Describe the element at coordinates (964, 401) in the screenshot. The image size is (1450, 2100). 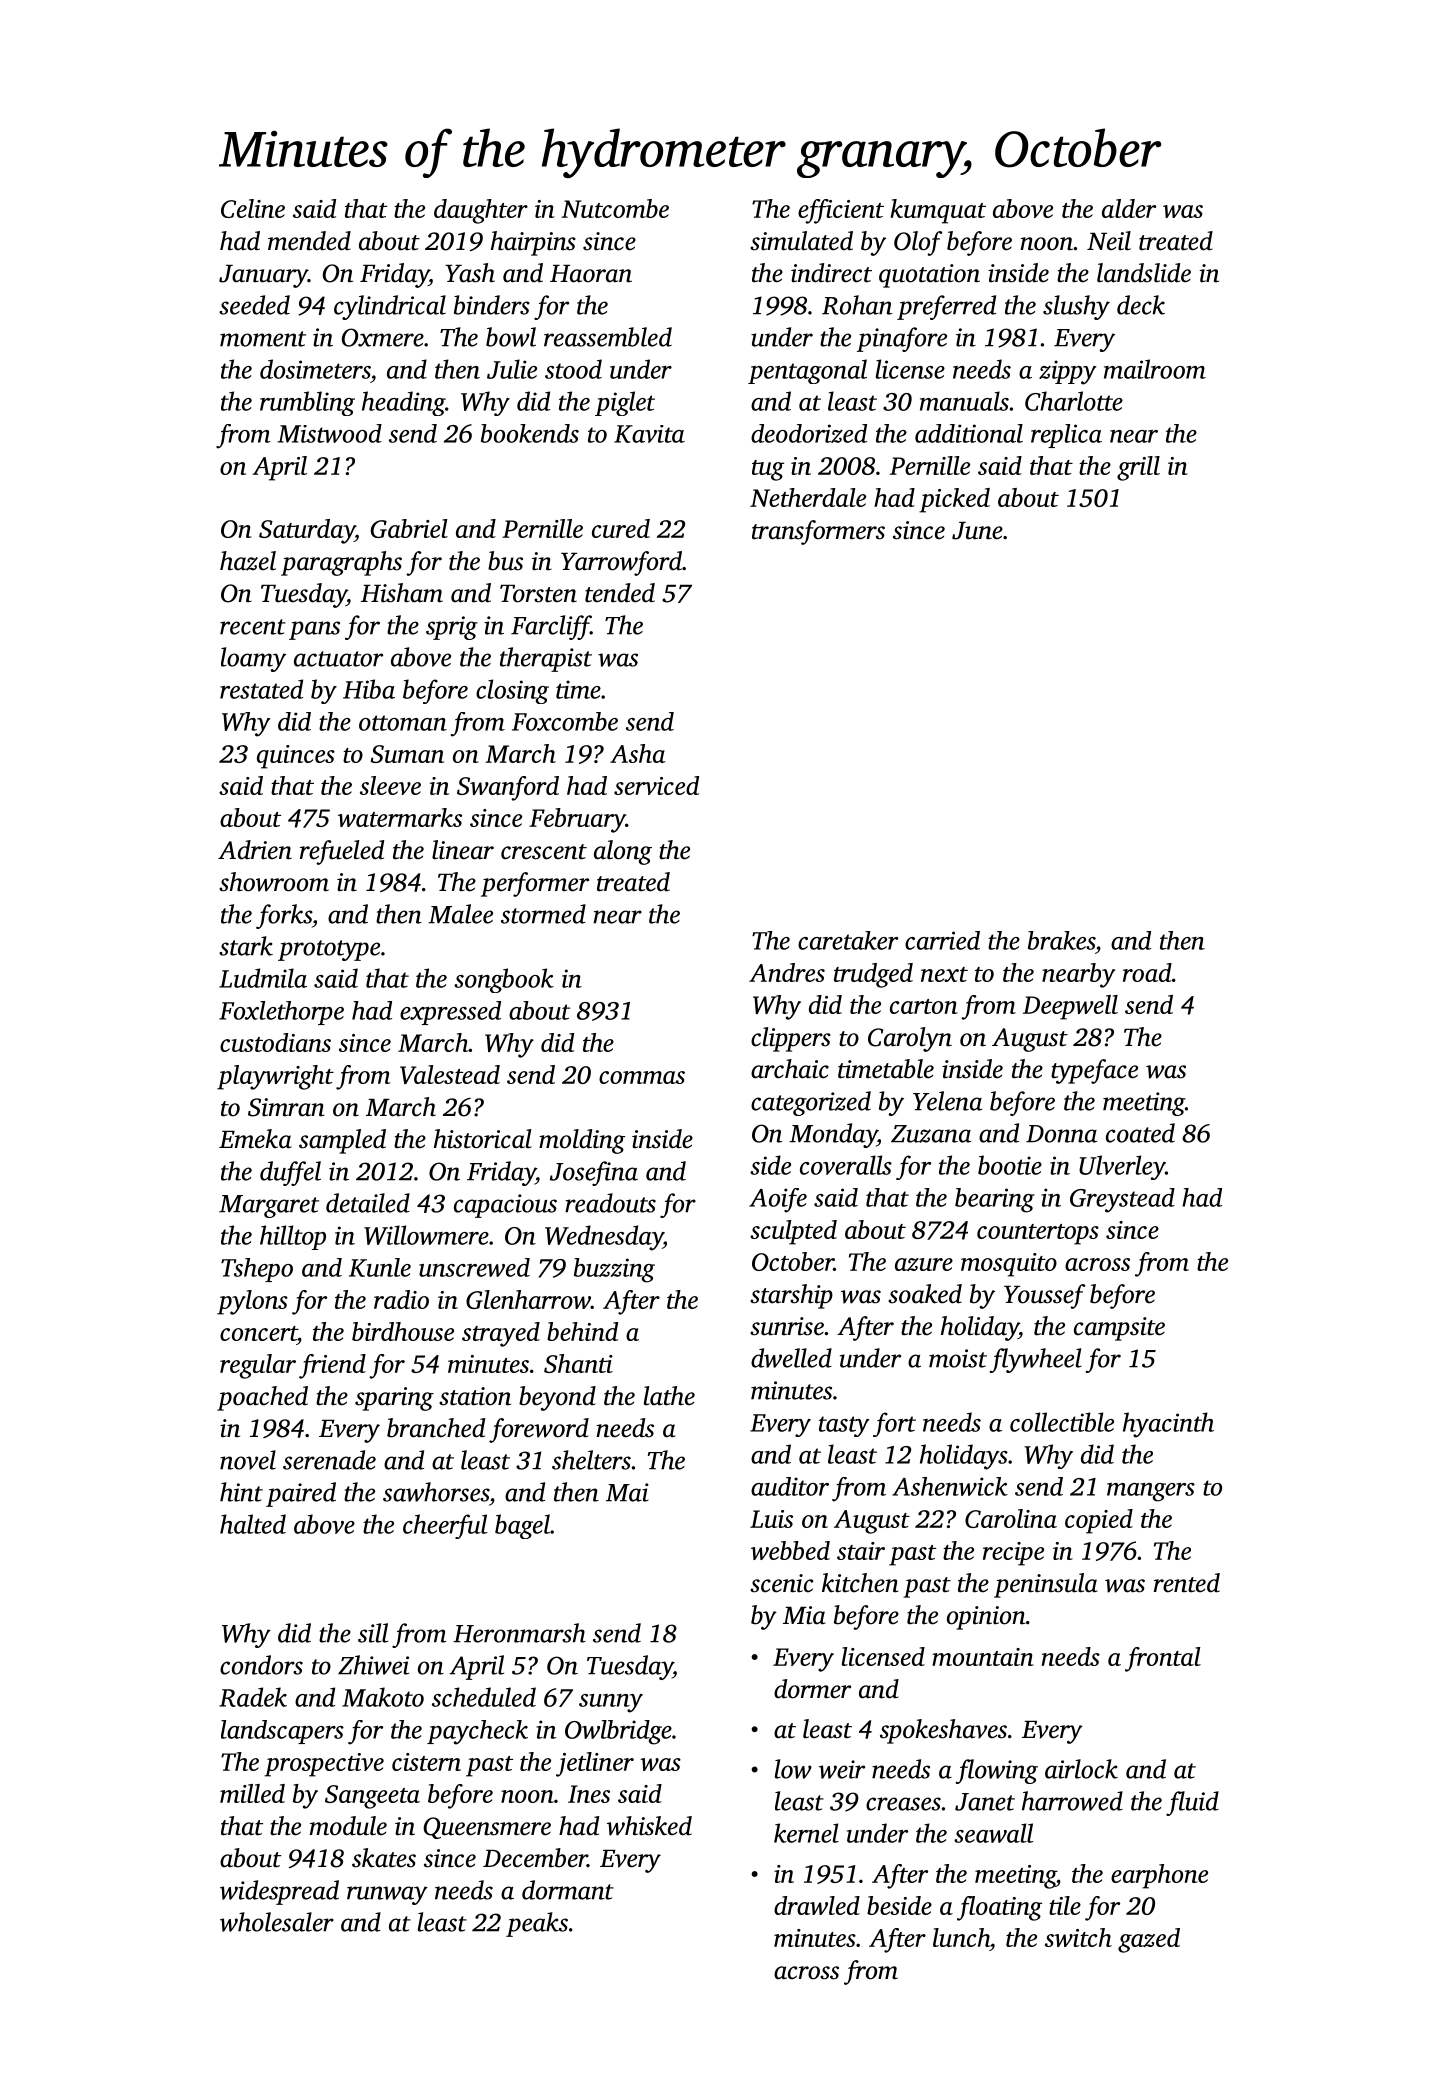
I see `manuals` at that location.
